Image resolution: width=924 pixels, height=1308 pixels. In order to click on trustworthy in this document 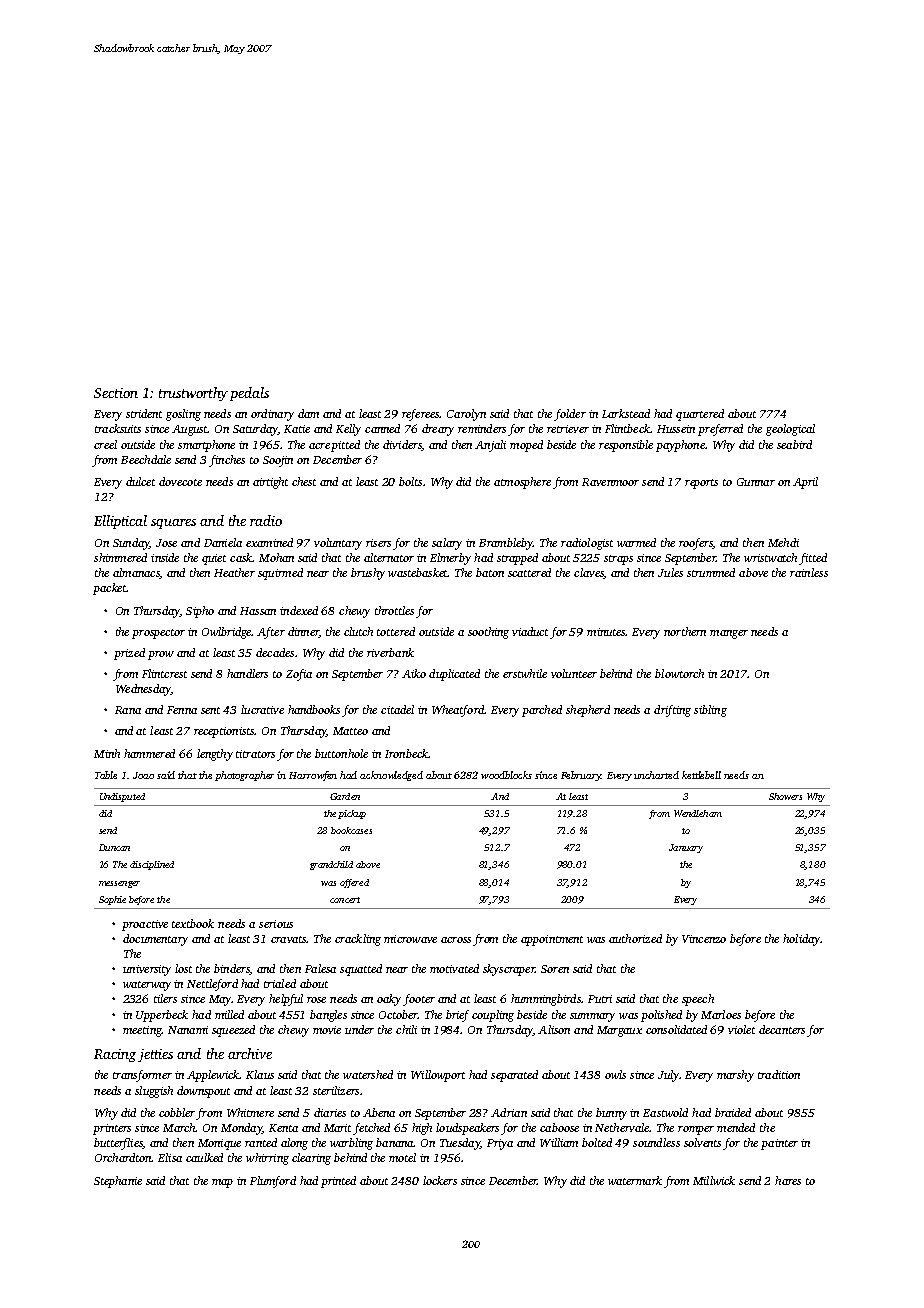, I will do `click(193, 394)`.
